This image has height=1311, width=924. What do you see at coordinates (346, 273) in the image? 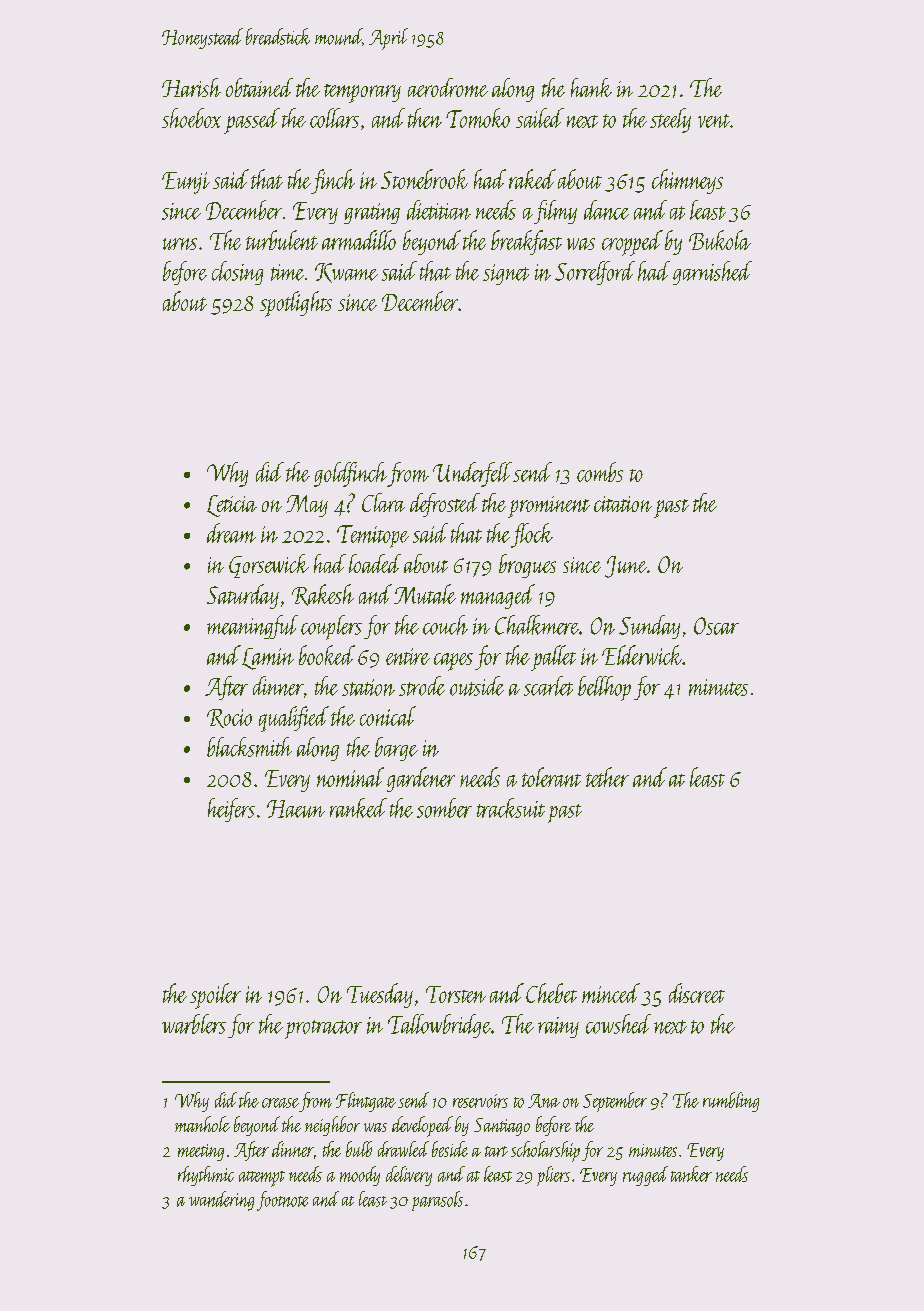
I see `Kwame` at bounding box center [346, 273].
